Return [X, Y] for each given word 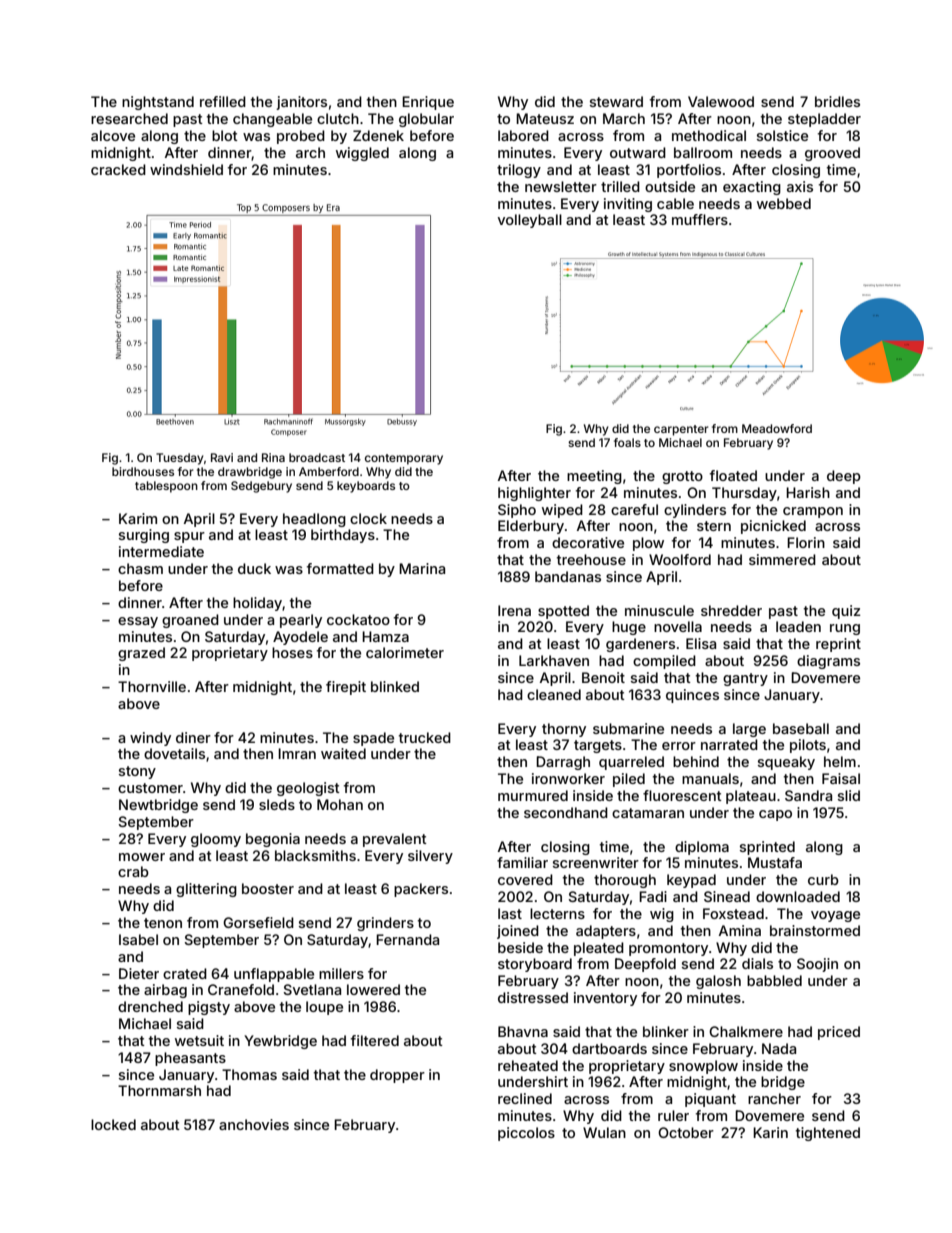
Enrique [428, 103]
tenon [163, 923]
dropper [397, 1076]
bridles [837, 101]
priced [839, 1033]
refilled [223, 101]
